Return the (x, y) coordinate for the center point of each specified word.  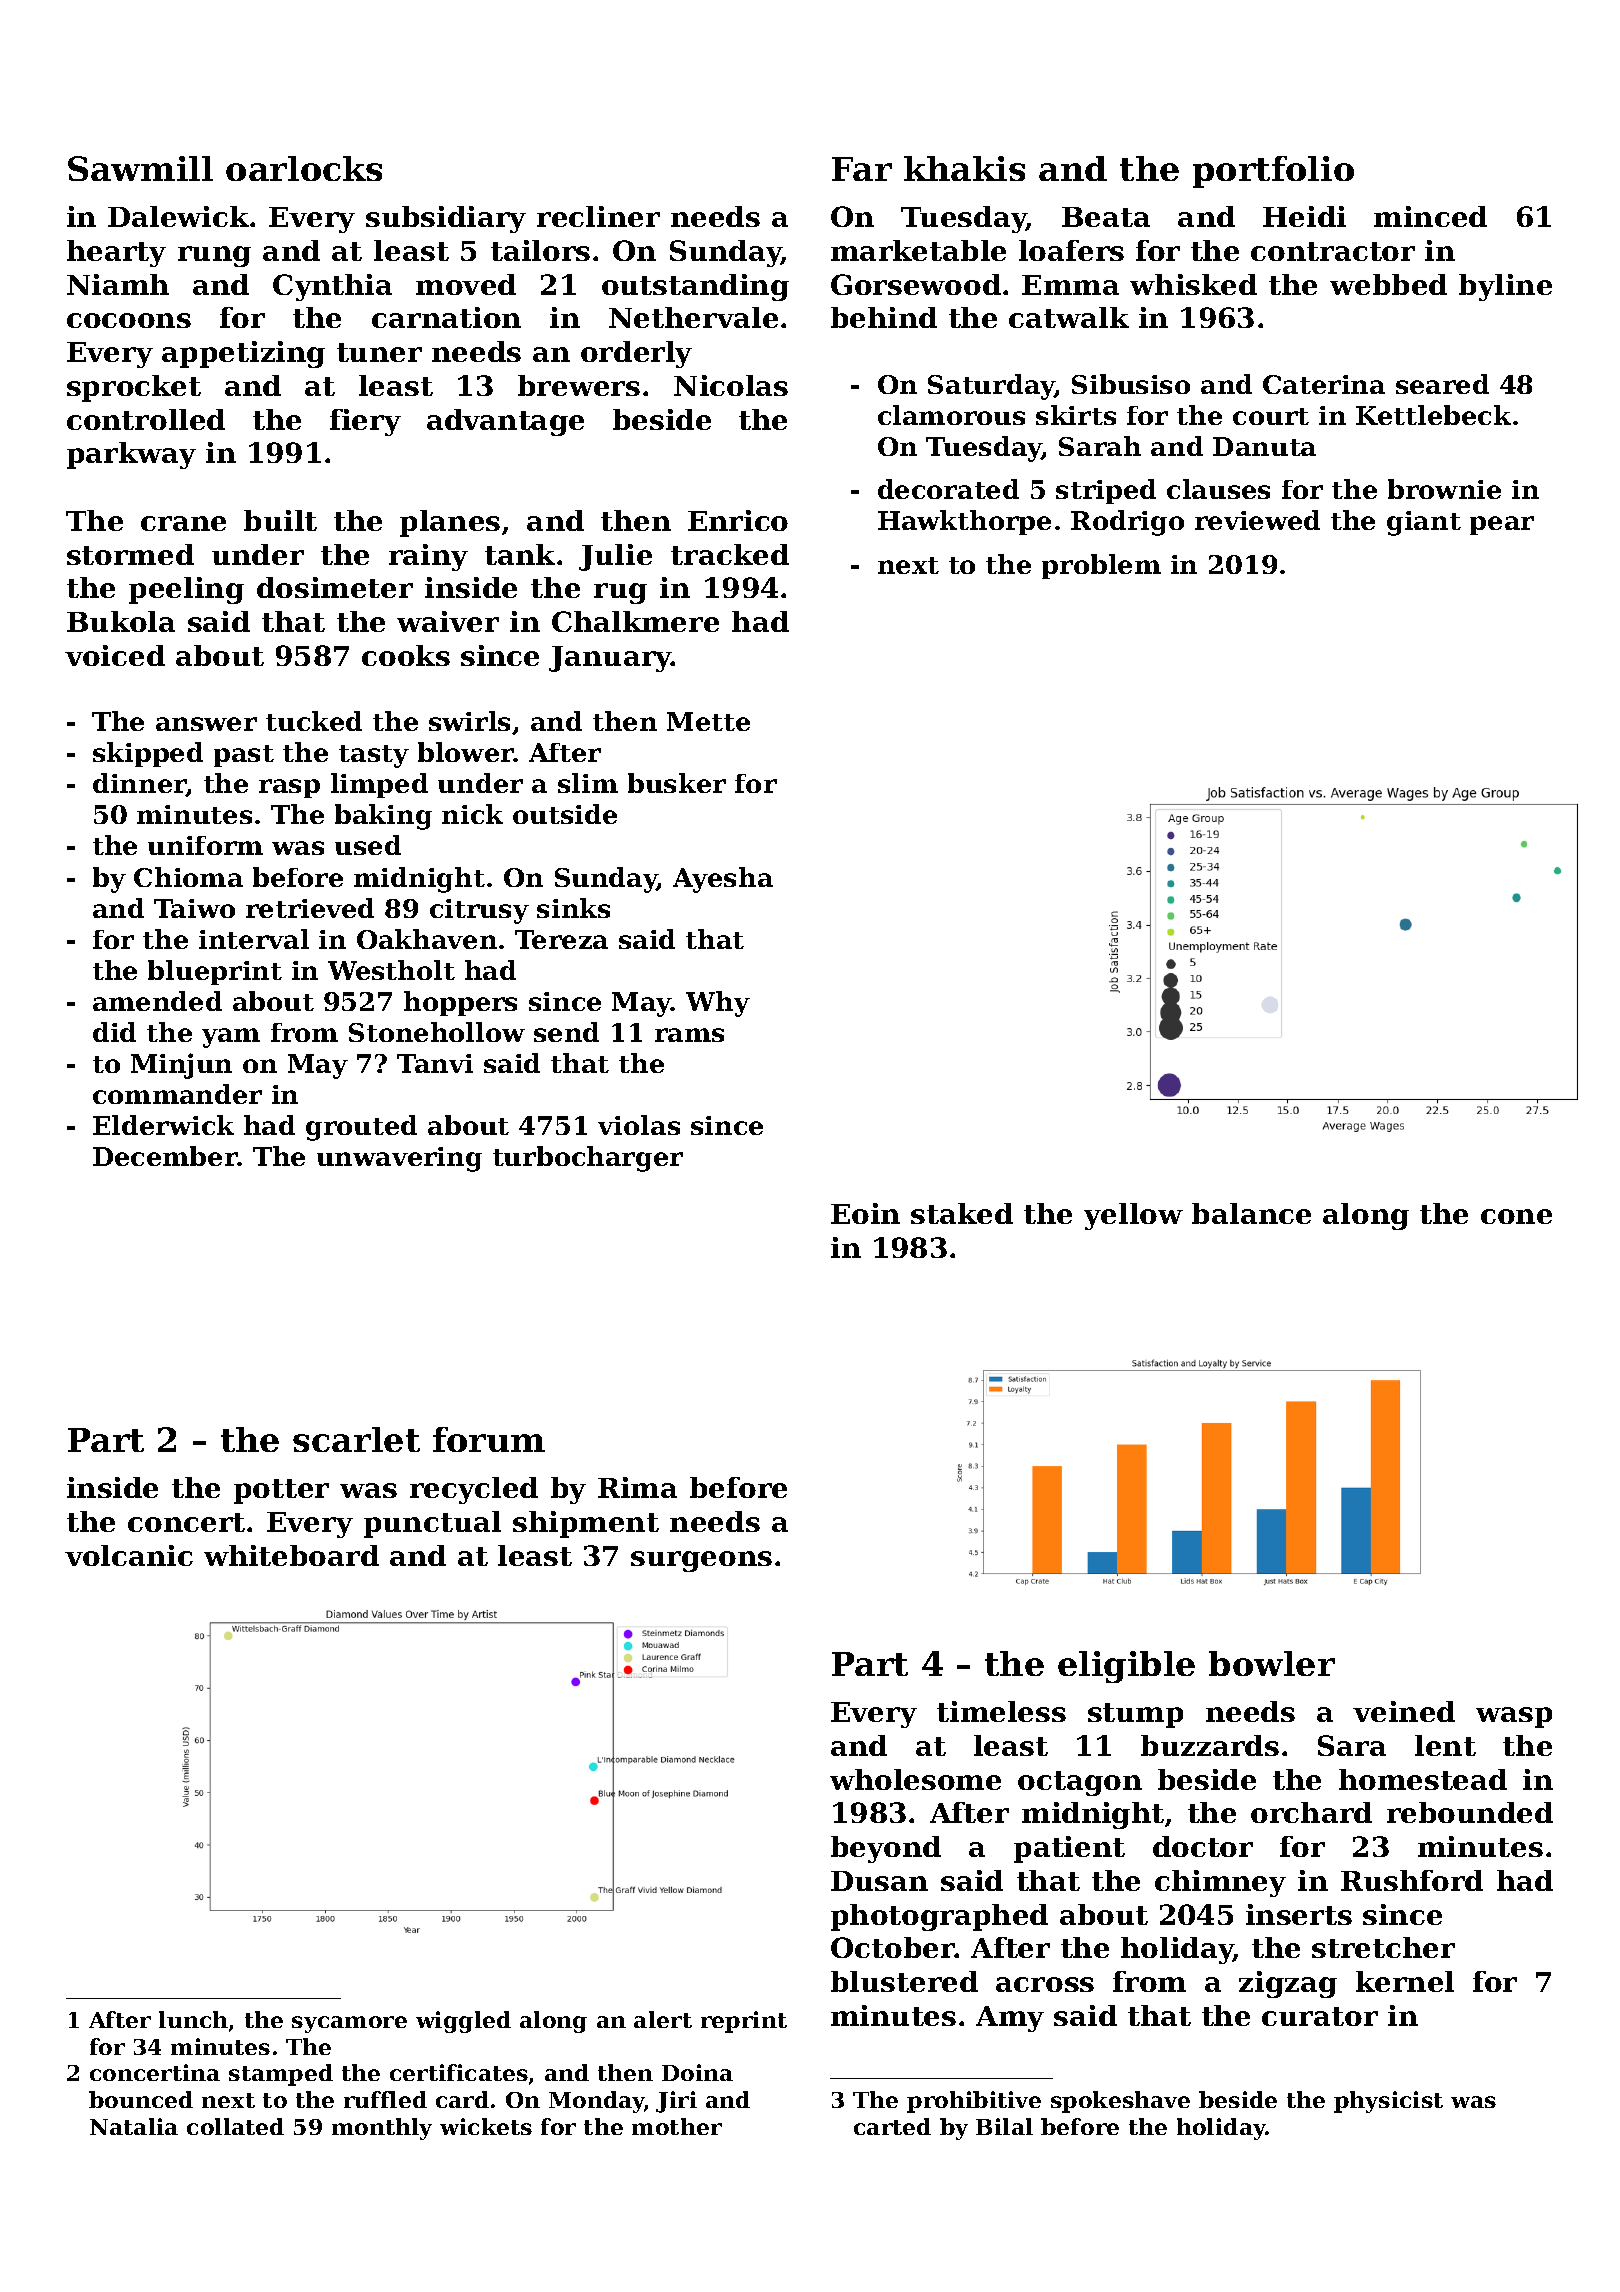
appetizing (243, 354)
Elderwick (163, 1125)
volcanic (129, 1555)
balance (1251, 1213)
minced (1430, 216)
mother (677, 2126)
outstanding (695, 287)
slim (588, 783)
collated (235, 2126)
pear (1502, 525)
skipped (148, 754)
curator (1320, 2016)
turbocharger (588, 1159)
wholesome (915, 1779)
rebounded (1470, 1812)
